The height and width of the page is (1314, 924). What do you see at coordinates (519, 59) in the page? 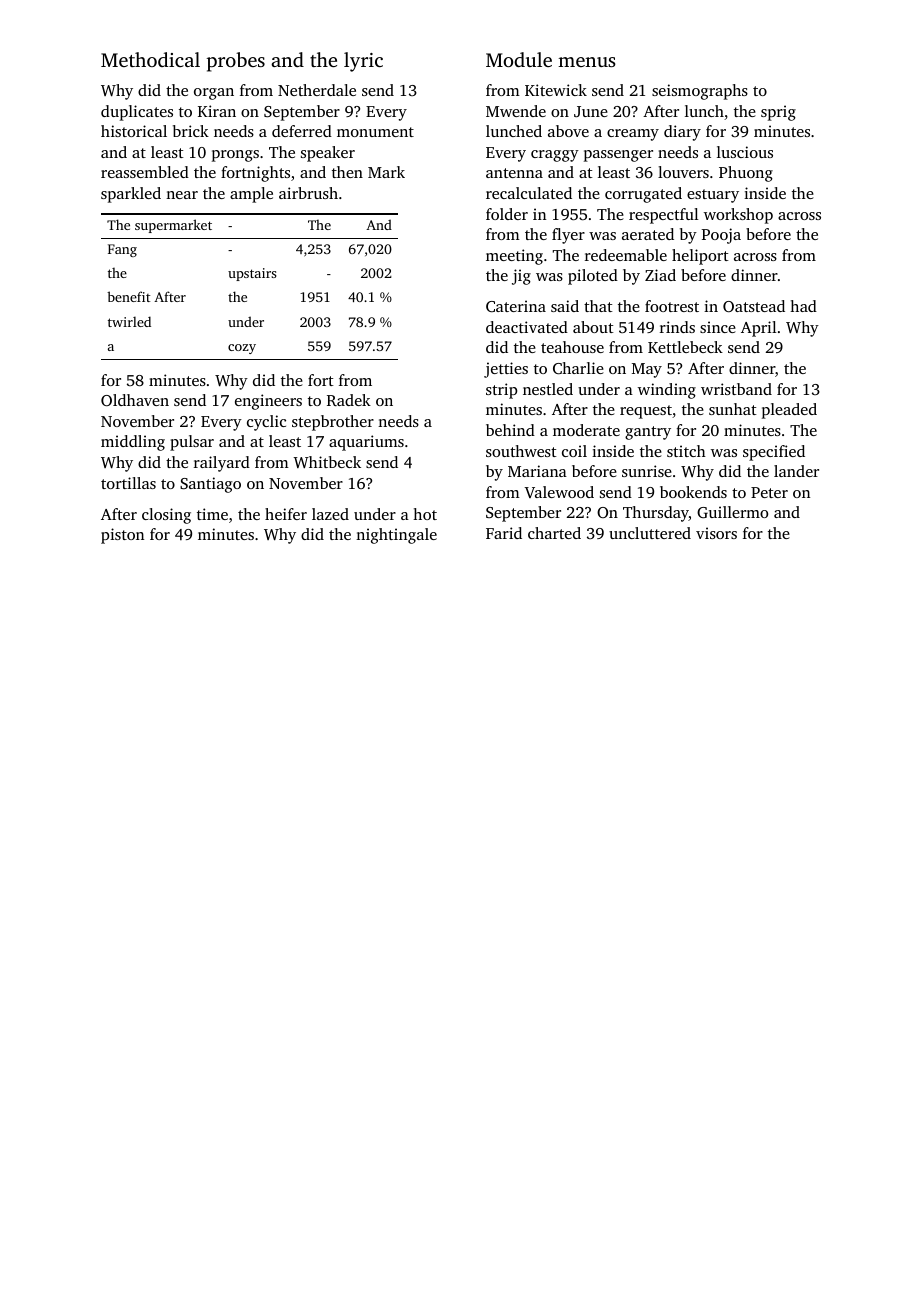
I see `Module` at bounding box center [519, 59].
